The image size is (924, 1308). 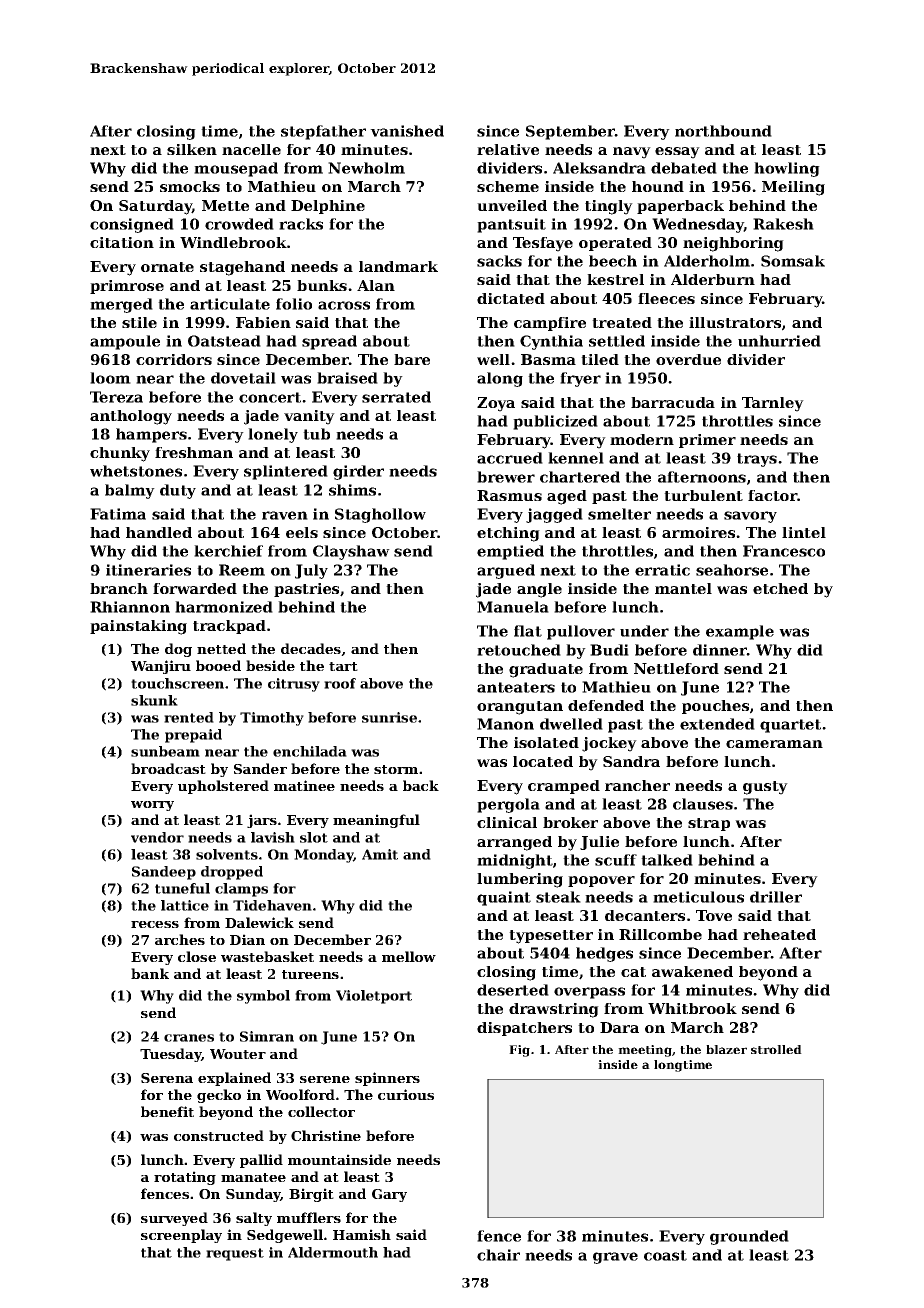 What do you see at coordinates (321, 1111) in the page?
I see `collector` at bounding box center [321, 1111].
